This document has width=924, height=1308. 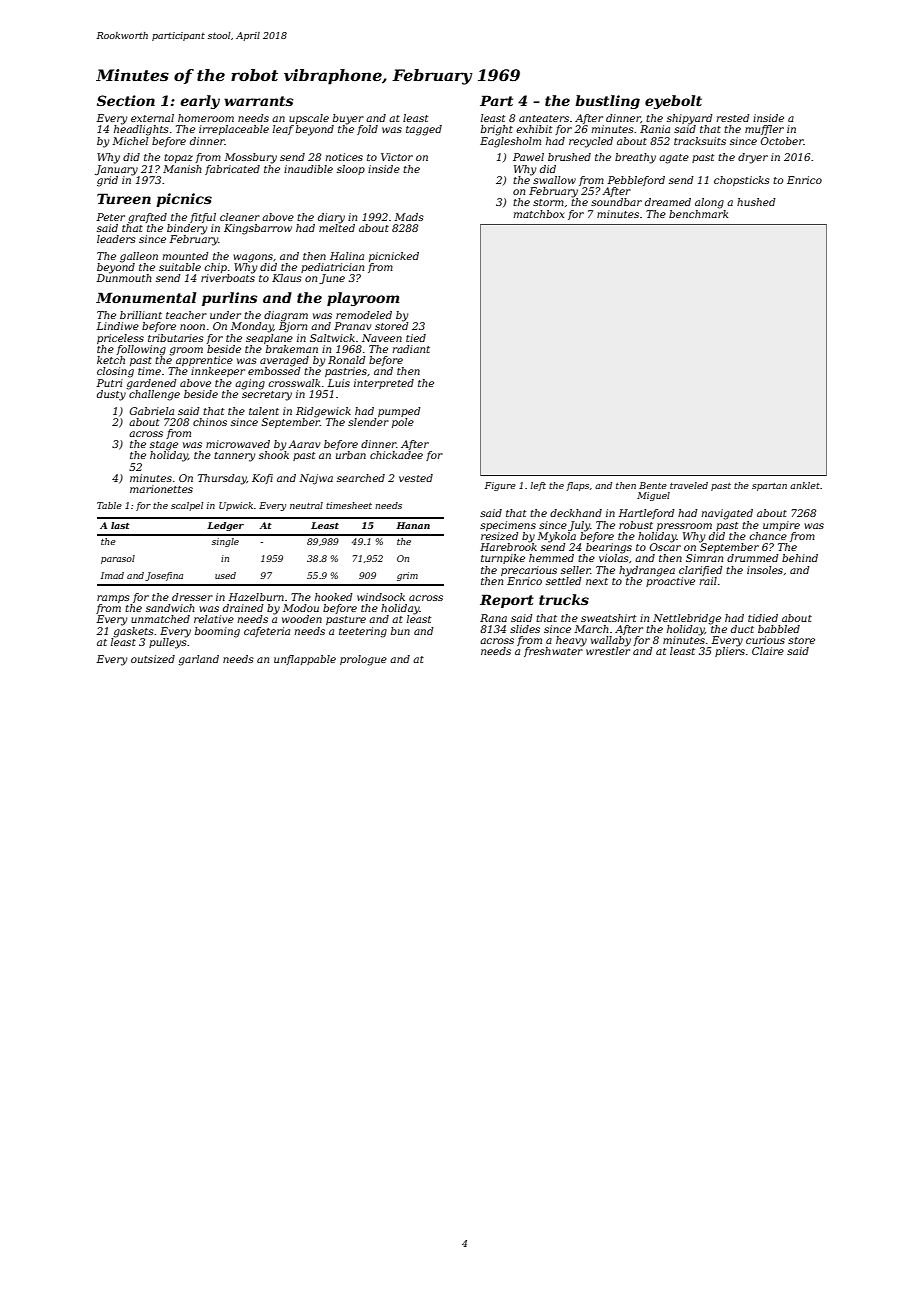 What do you see at coordinates (409, 217) in the document?
I see `Mads` at bounding box center [409, 217].
